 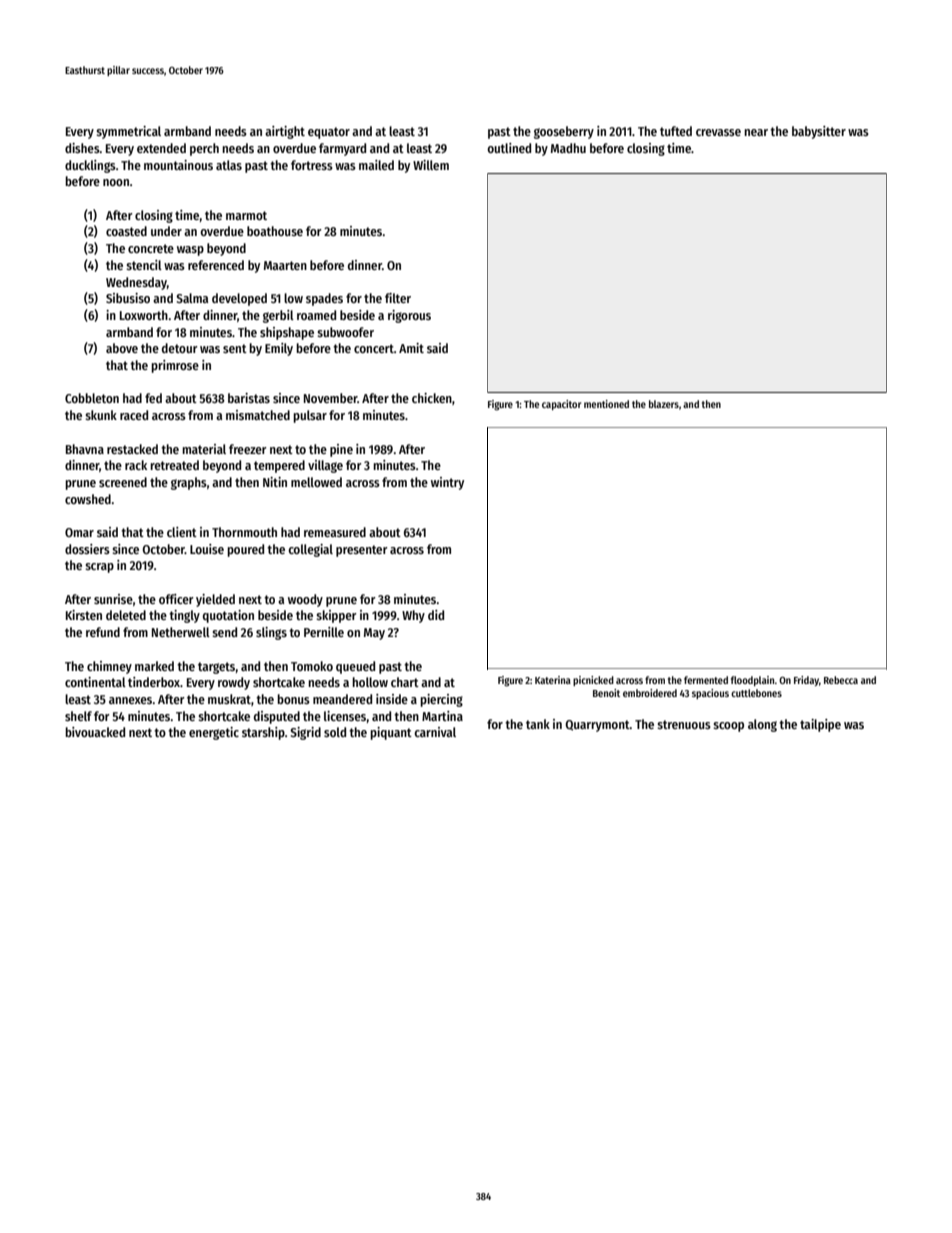 What do you see at coordinates (182, 532) in the image?
I see `client` at bounding box center [182, 532].
